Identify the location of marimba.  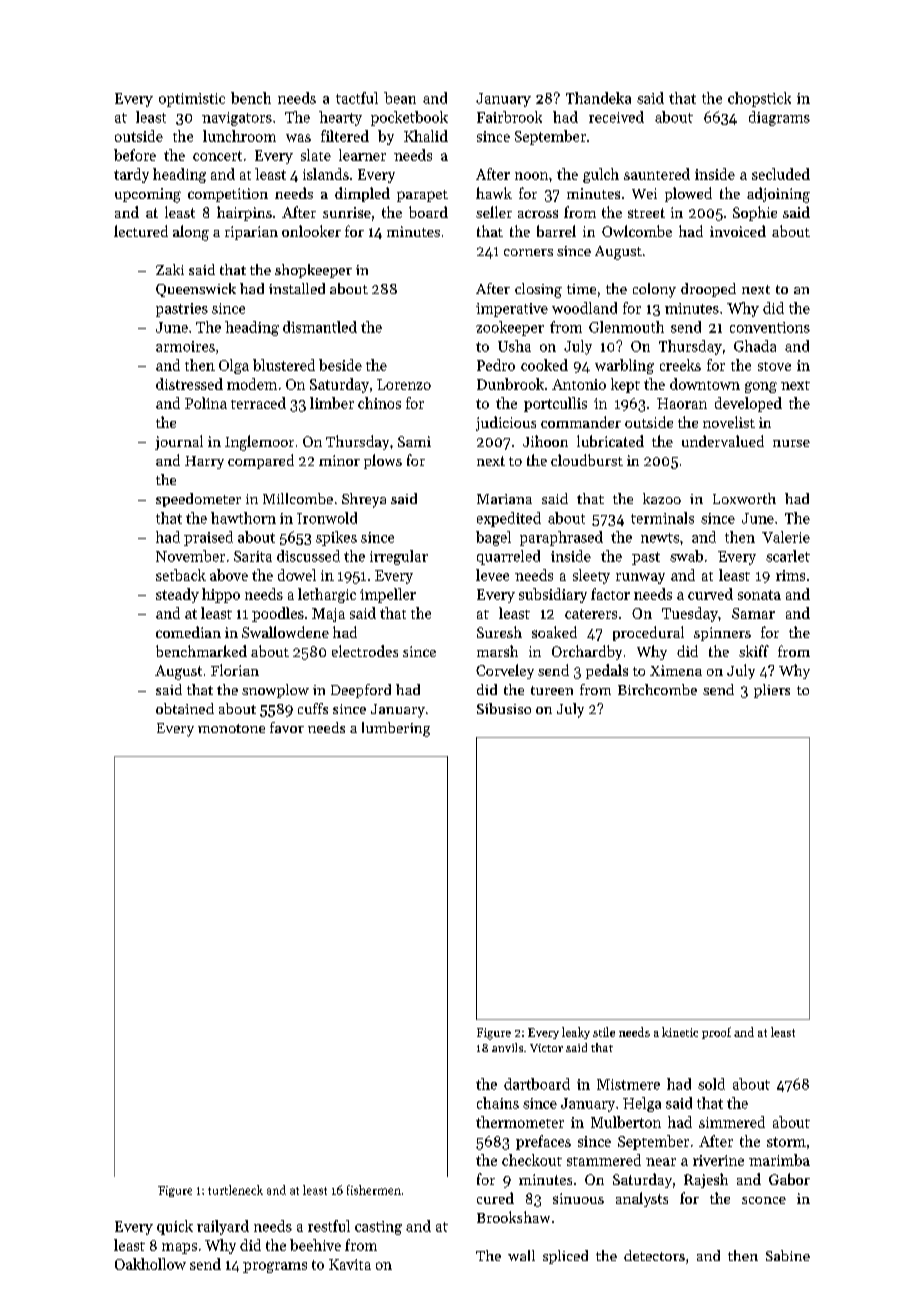
(779, 1160).
